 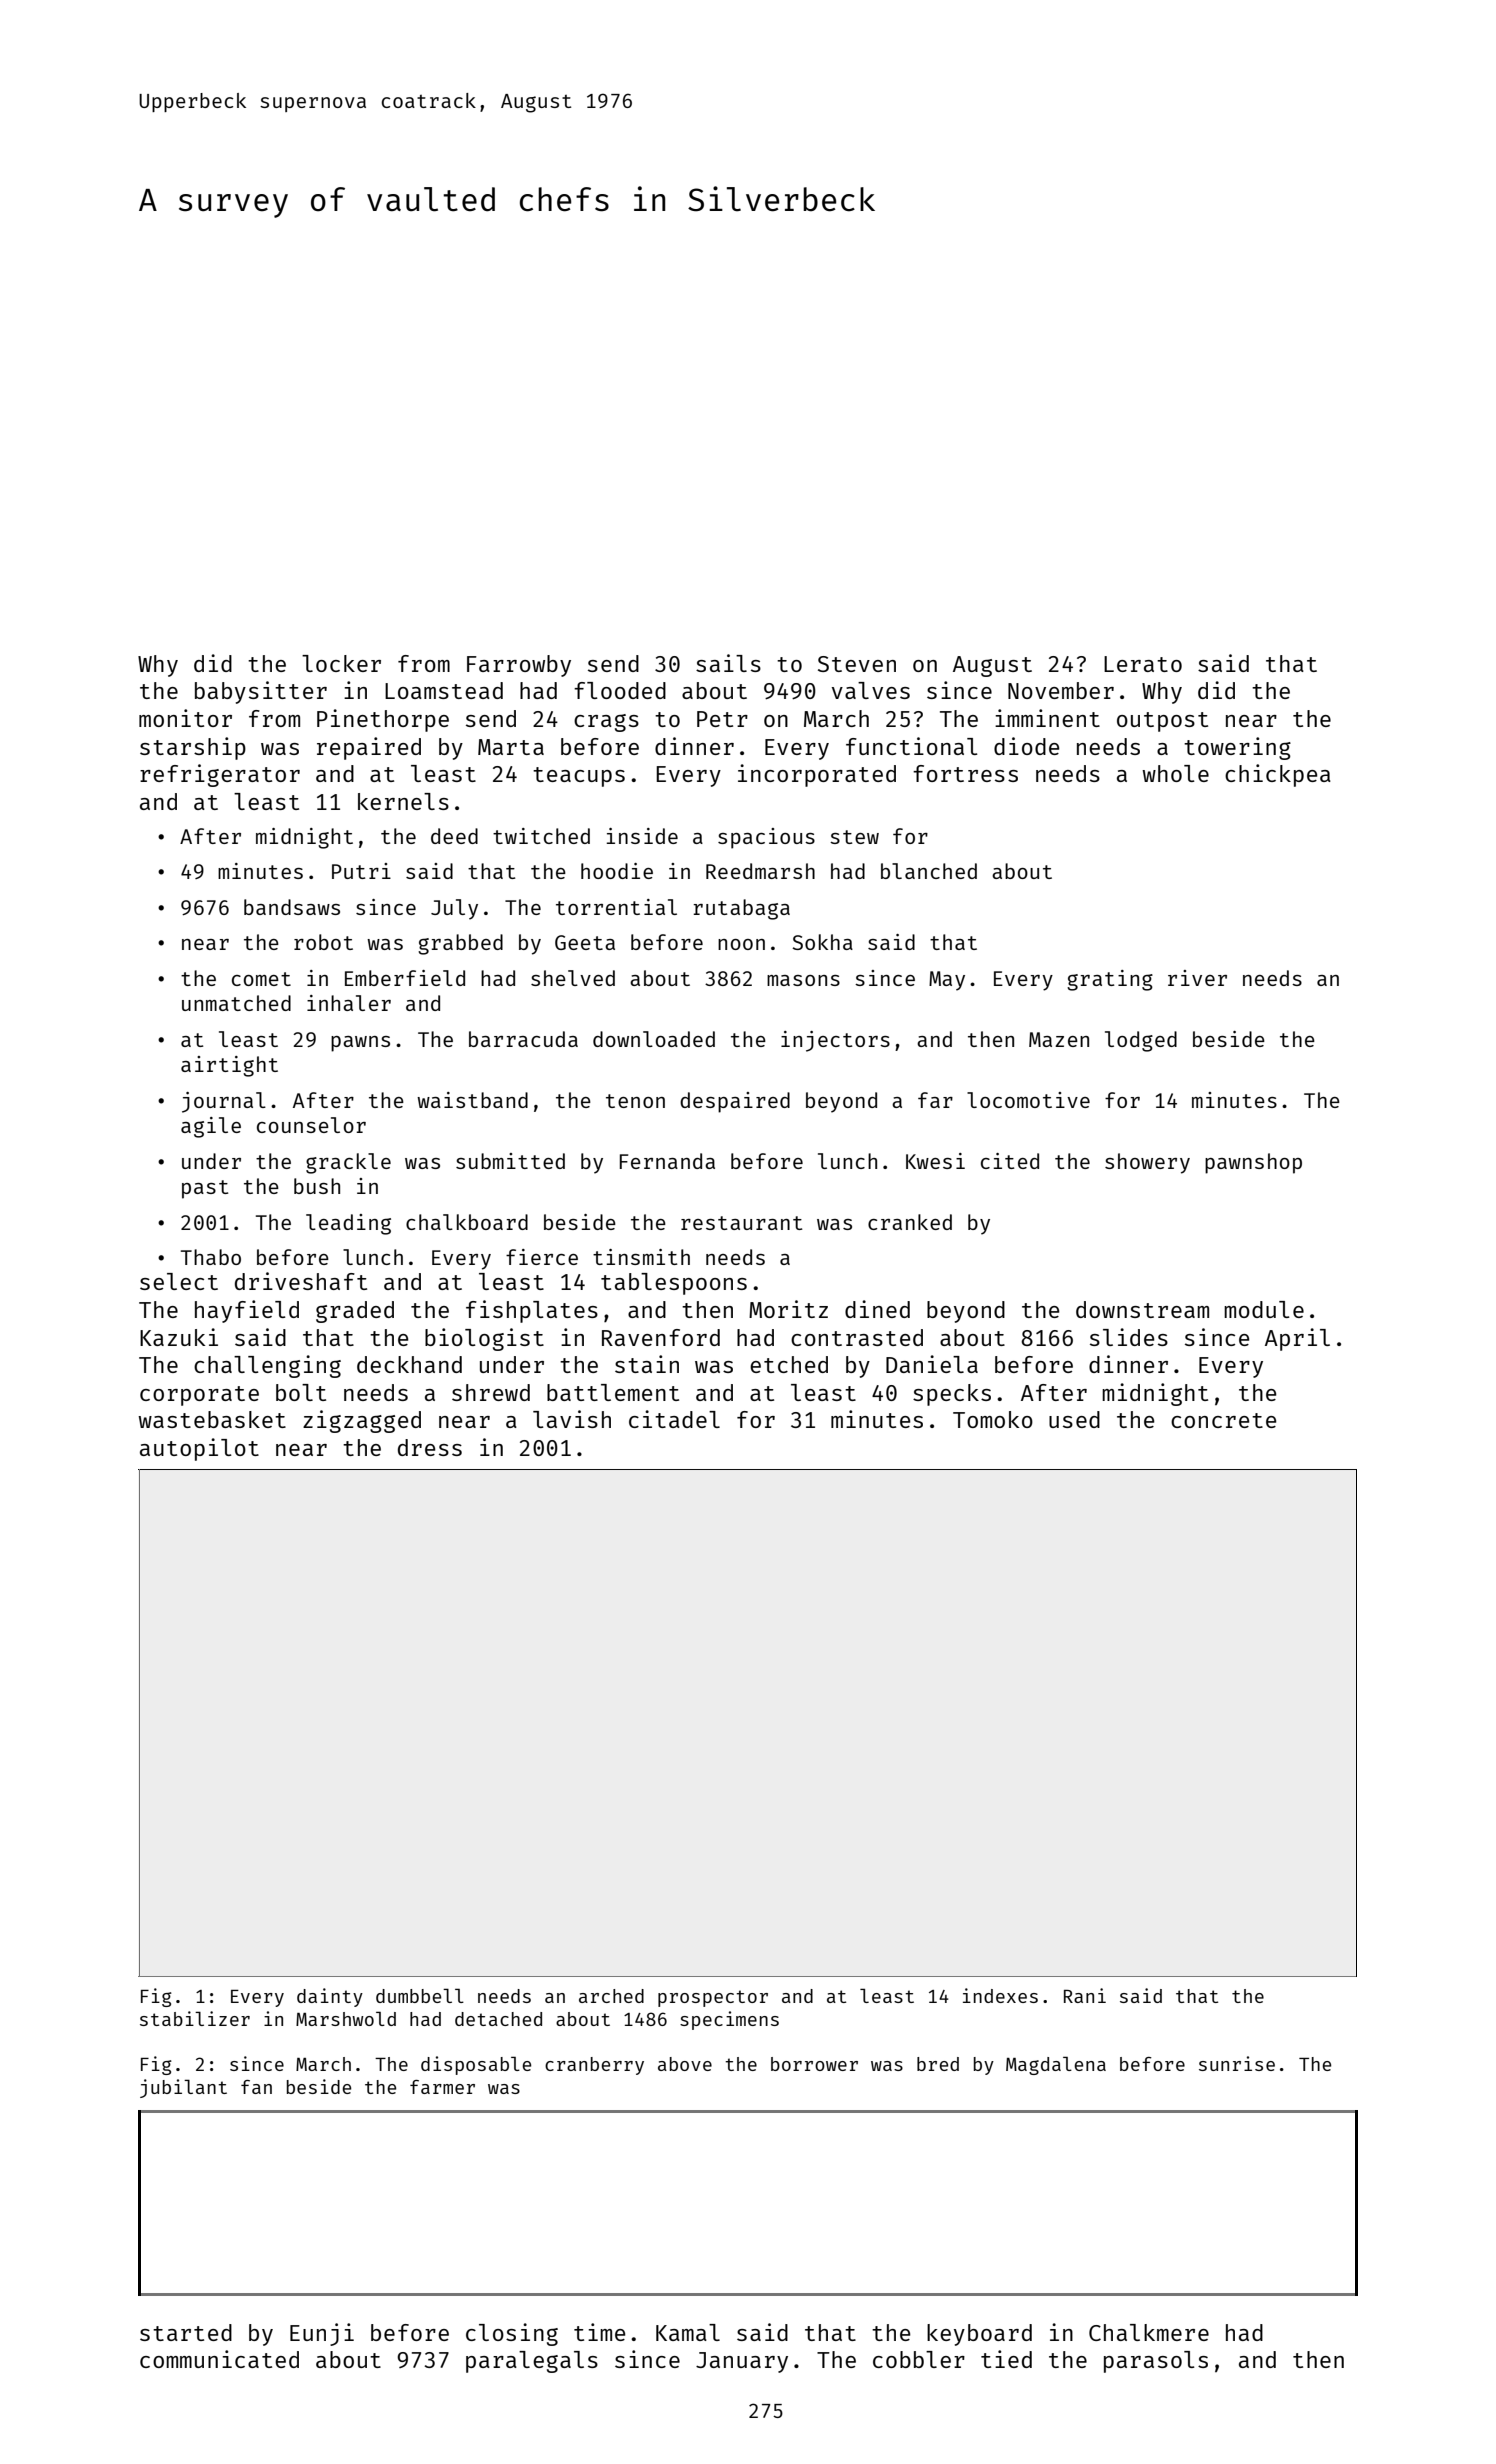 I want to click on past, so click(x=205, y=1189).
